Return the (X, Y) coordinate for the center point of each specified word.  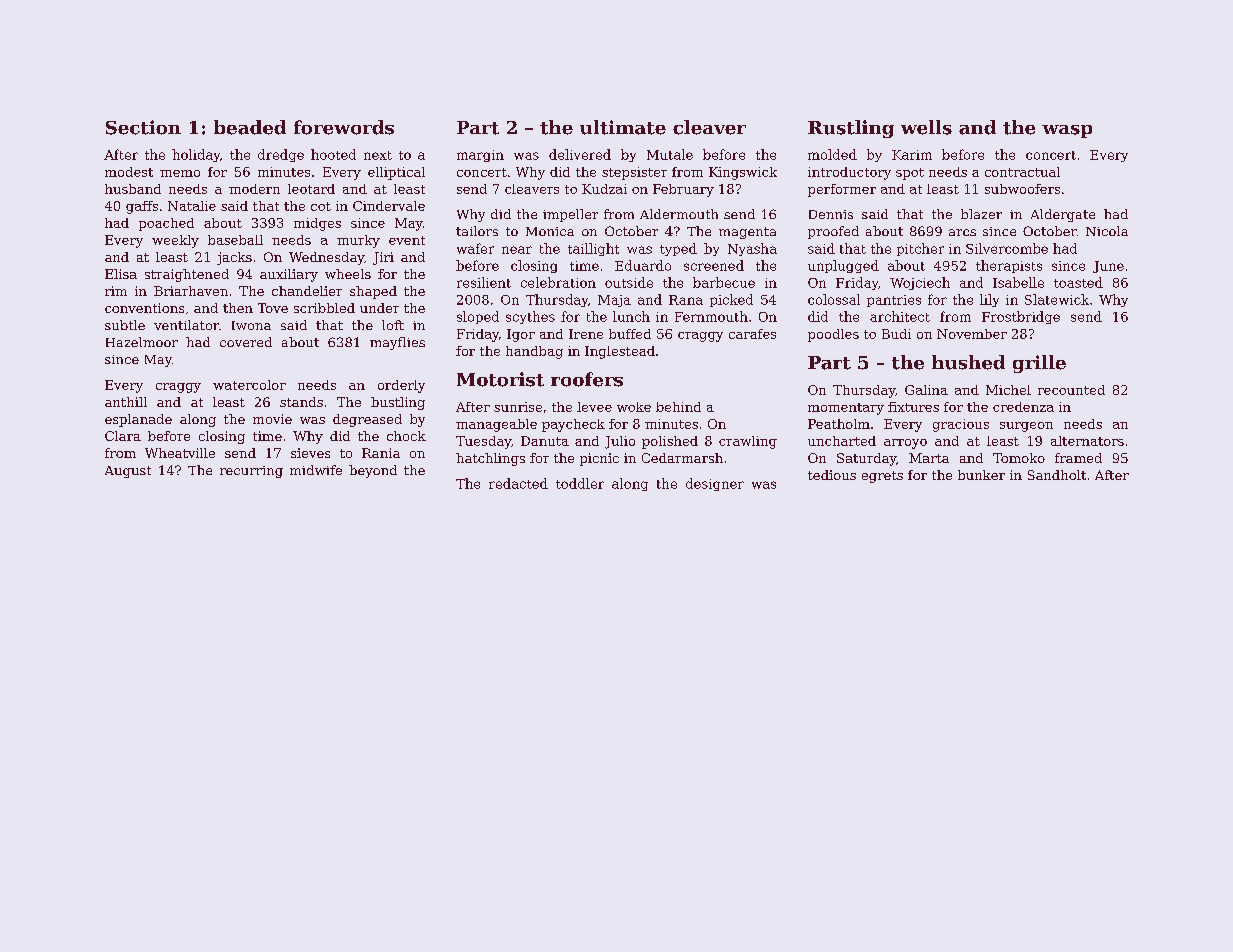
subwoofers (1022, 189)
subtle (125, 325)
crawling (748, 442)
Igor (521, 335)
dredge (281, 155)
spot (910, 174)
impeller (570, 215)
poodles (833, 335)
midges (317, 224)
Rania (381, 453)
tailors (477, 231)
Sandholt (1057, 475)
